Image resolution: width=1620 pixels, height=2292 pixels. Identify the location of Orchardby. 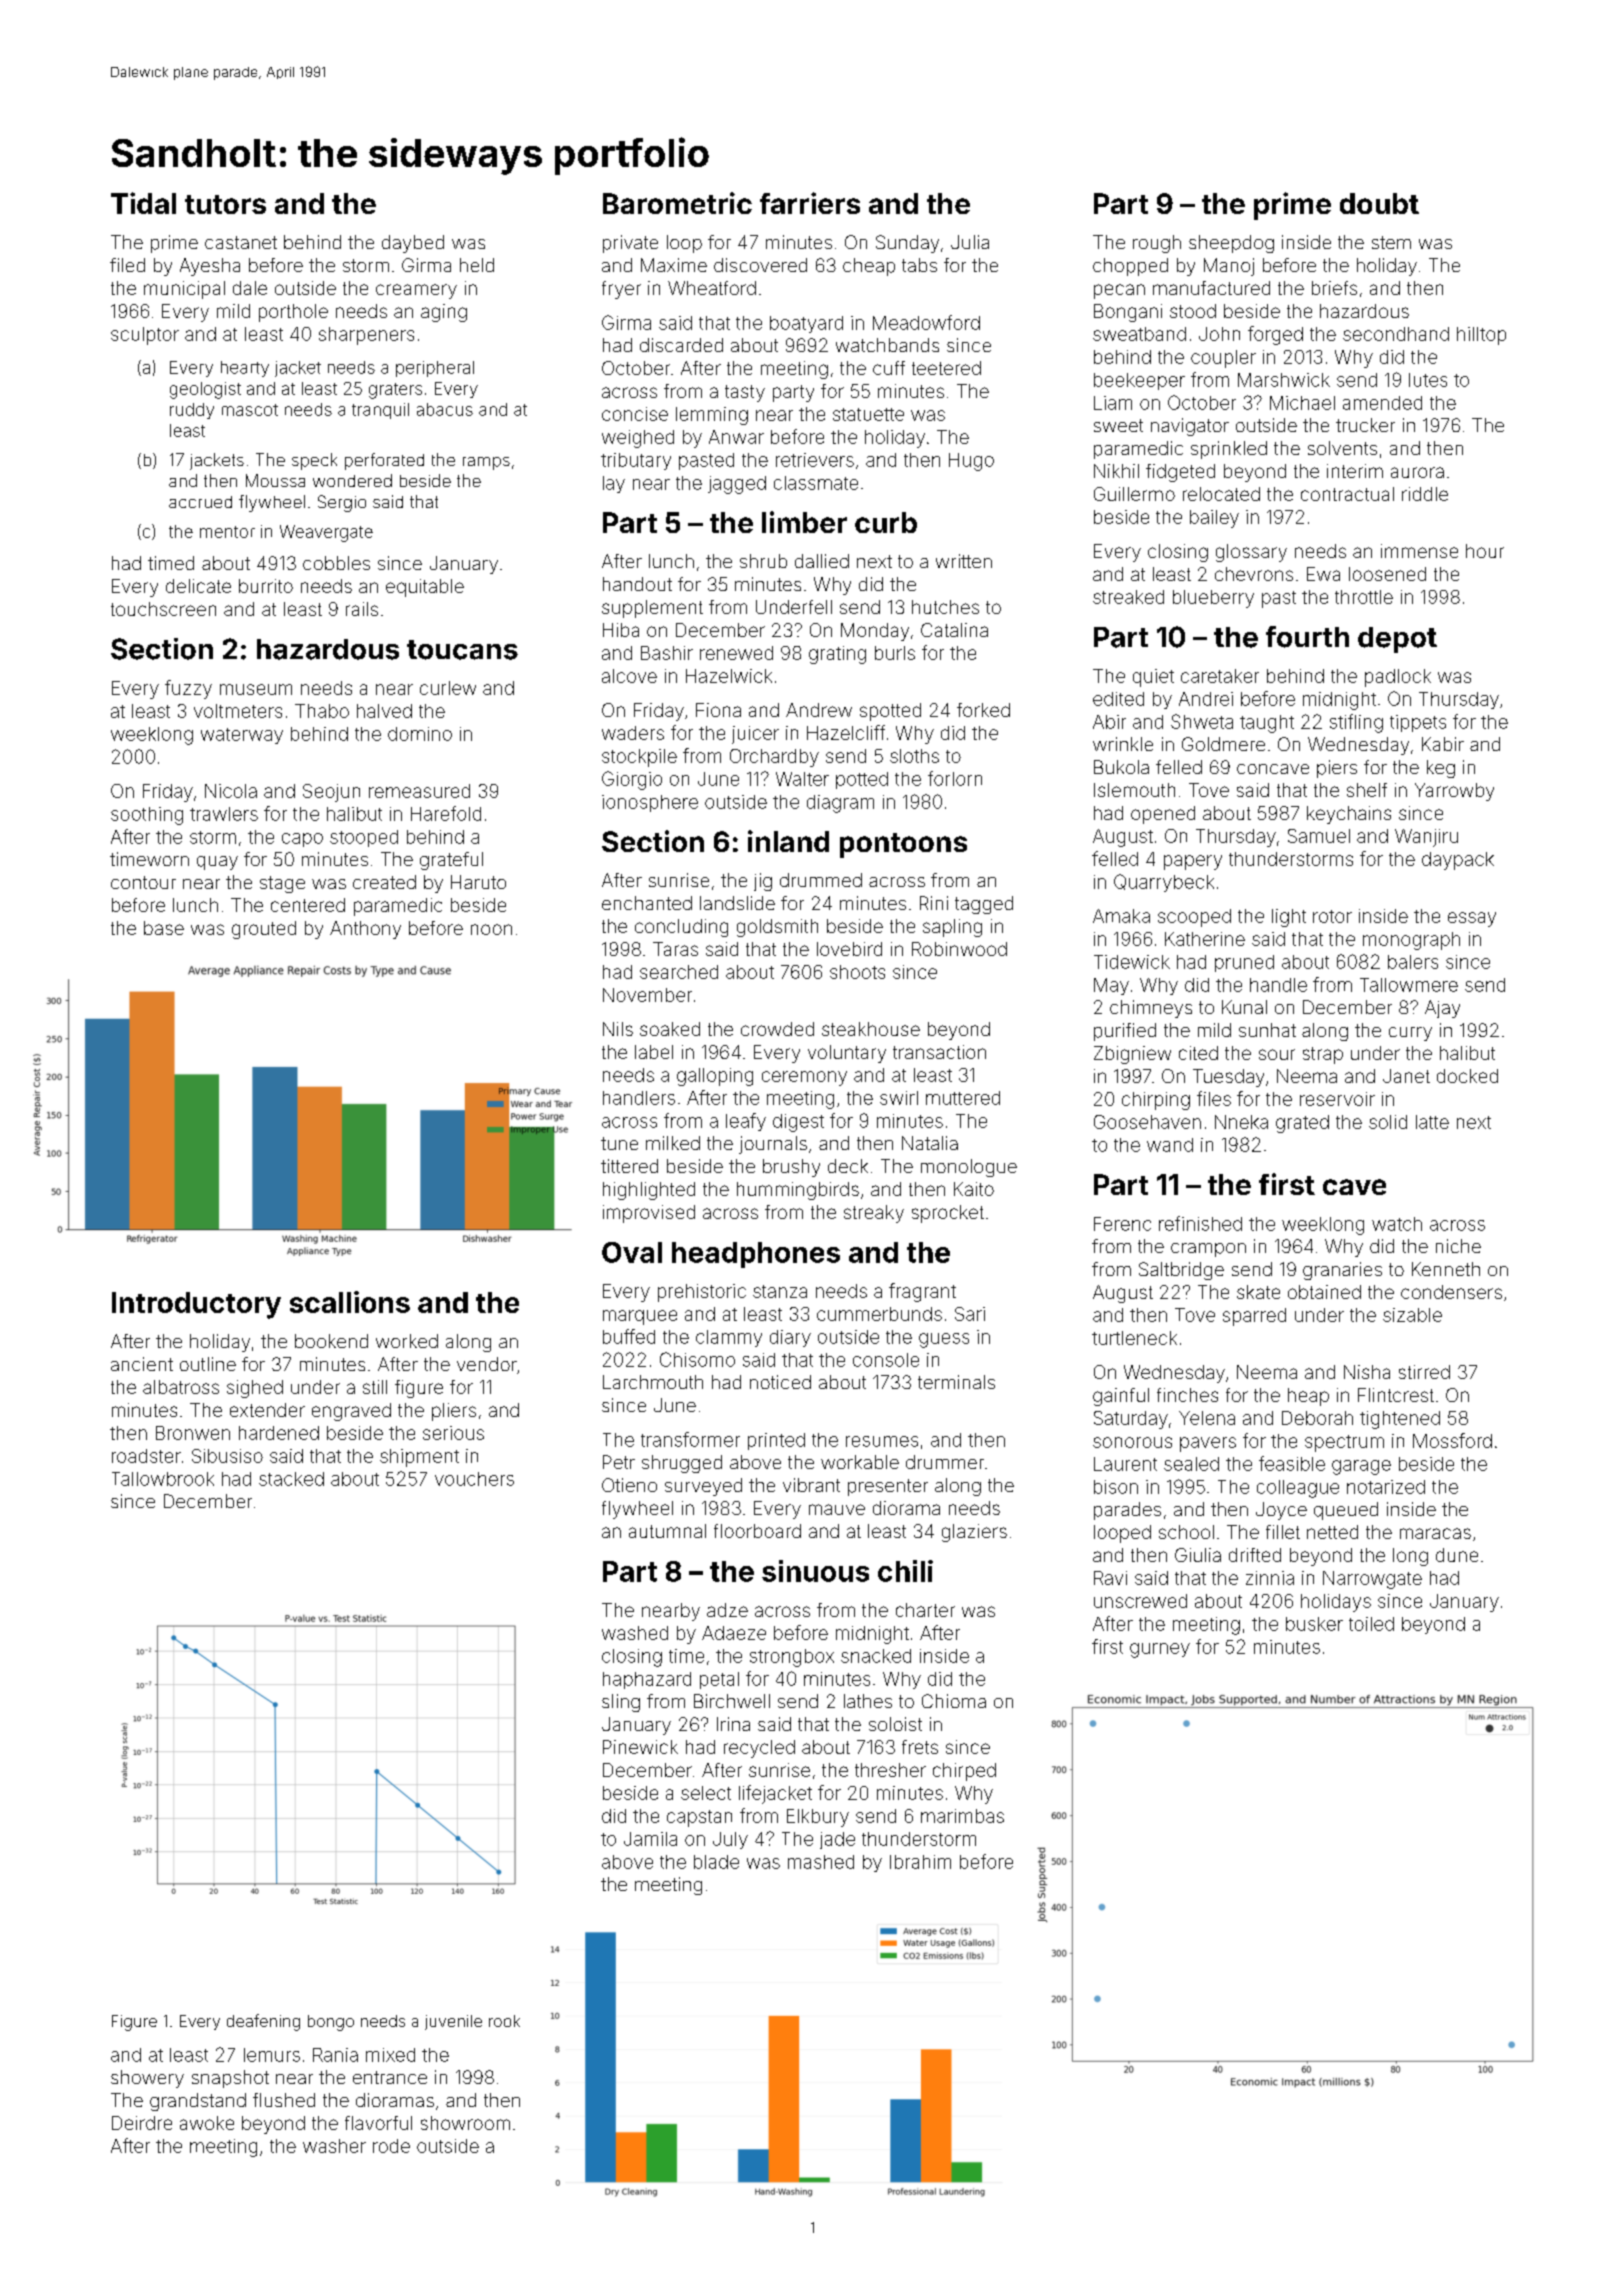
(774, 758).
